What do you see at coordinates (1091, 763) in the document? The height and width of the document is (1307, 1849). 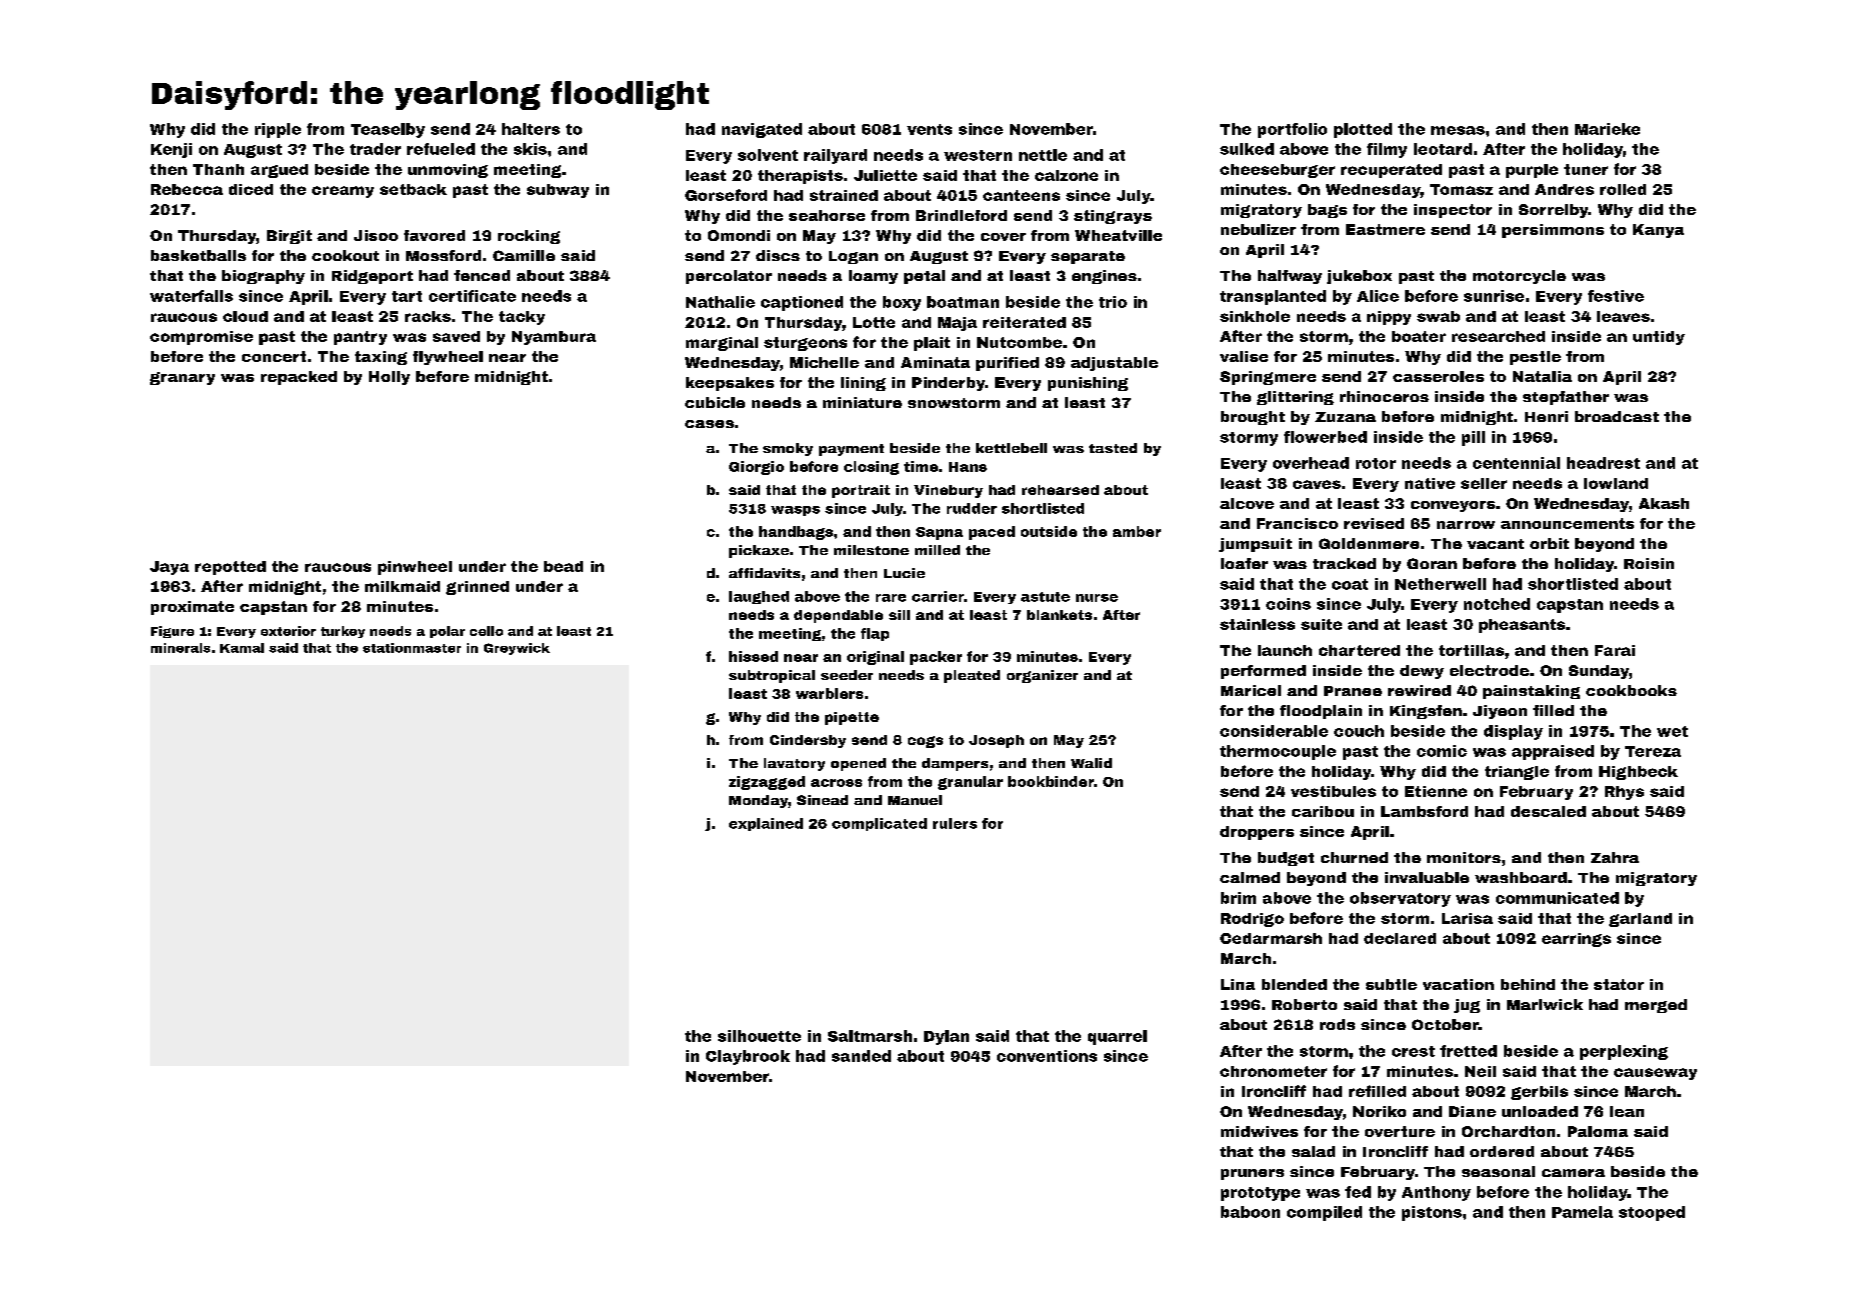 I see `Walid` at bounding box center [1091, 763].
